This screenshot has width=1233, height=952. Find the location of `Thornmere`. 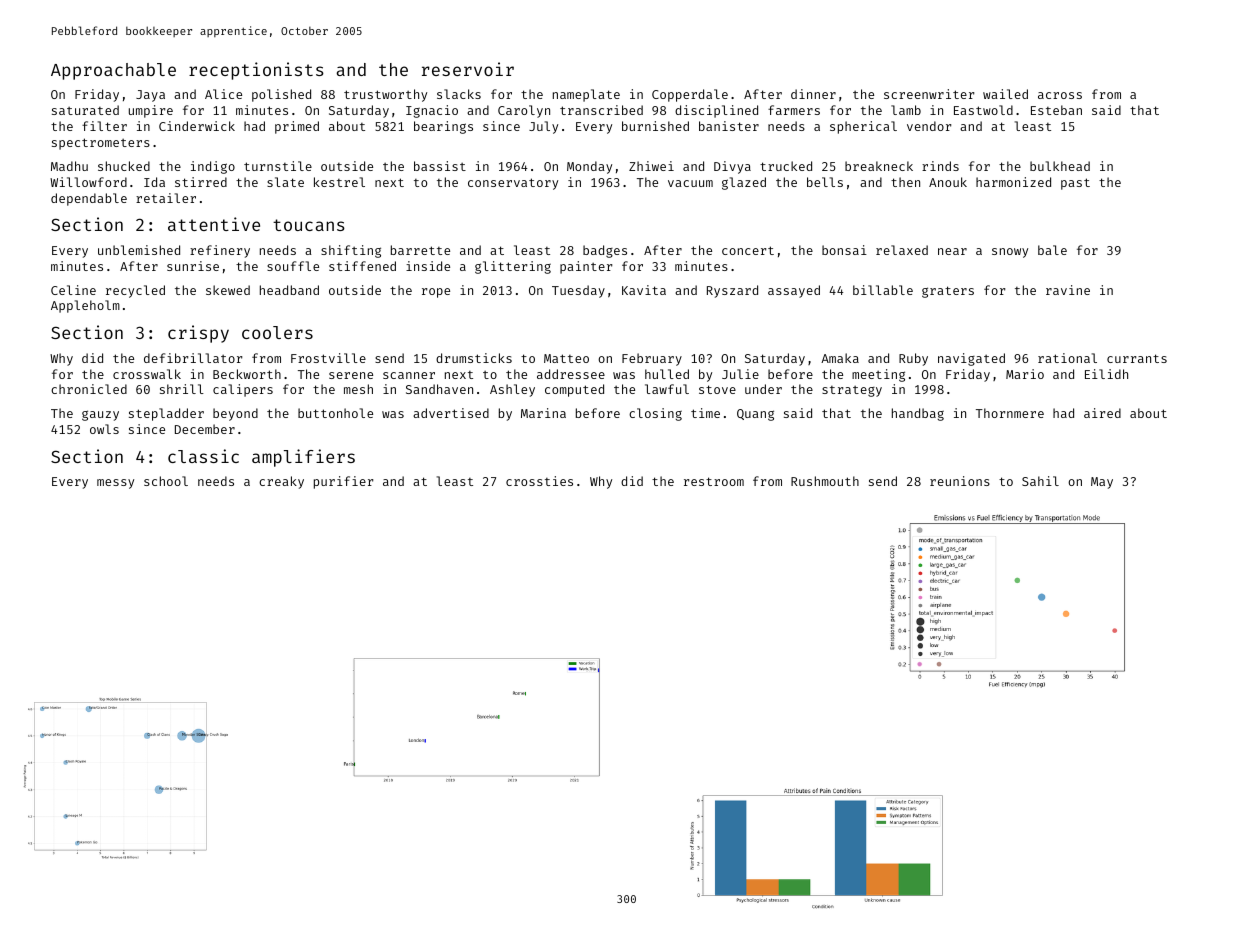

Thornmere is located at coordinates (1010, 413).
